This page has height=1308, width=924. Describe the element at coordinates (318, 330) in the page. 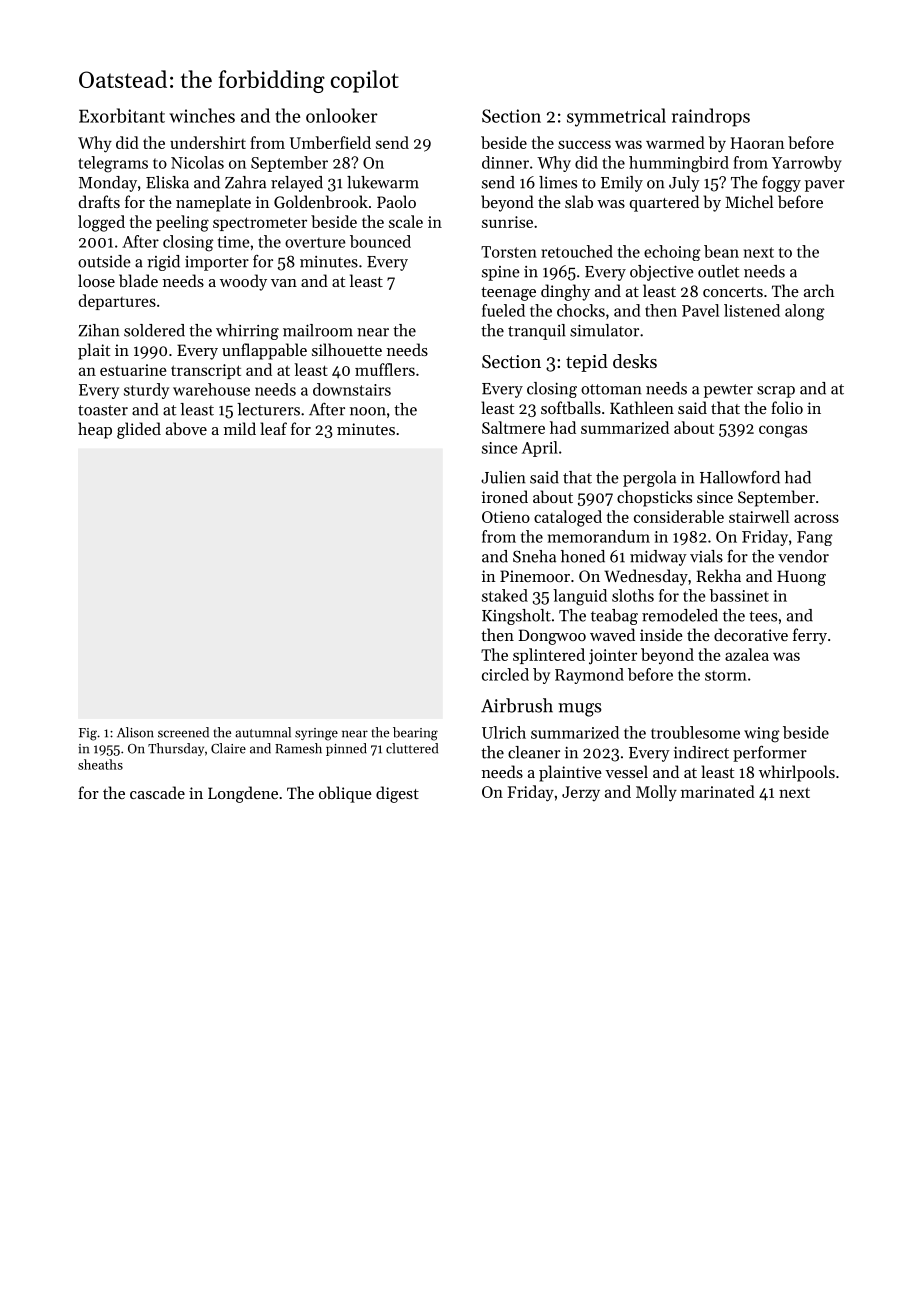

I see `mailroom` at that location.
